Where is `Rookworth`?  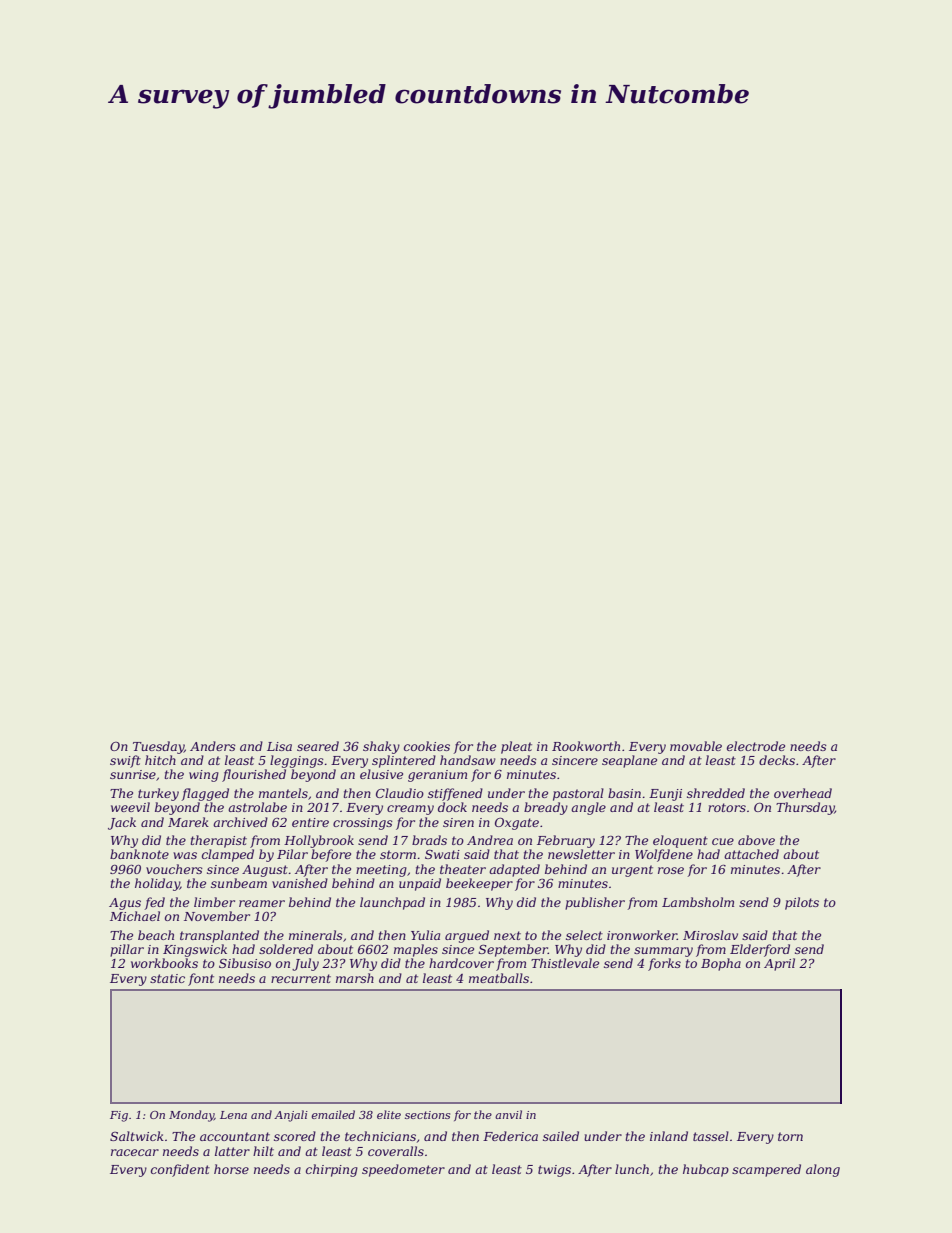
Rookworth is located at coordinates (586, 746).
